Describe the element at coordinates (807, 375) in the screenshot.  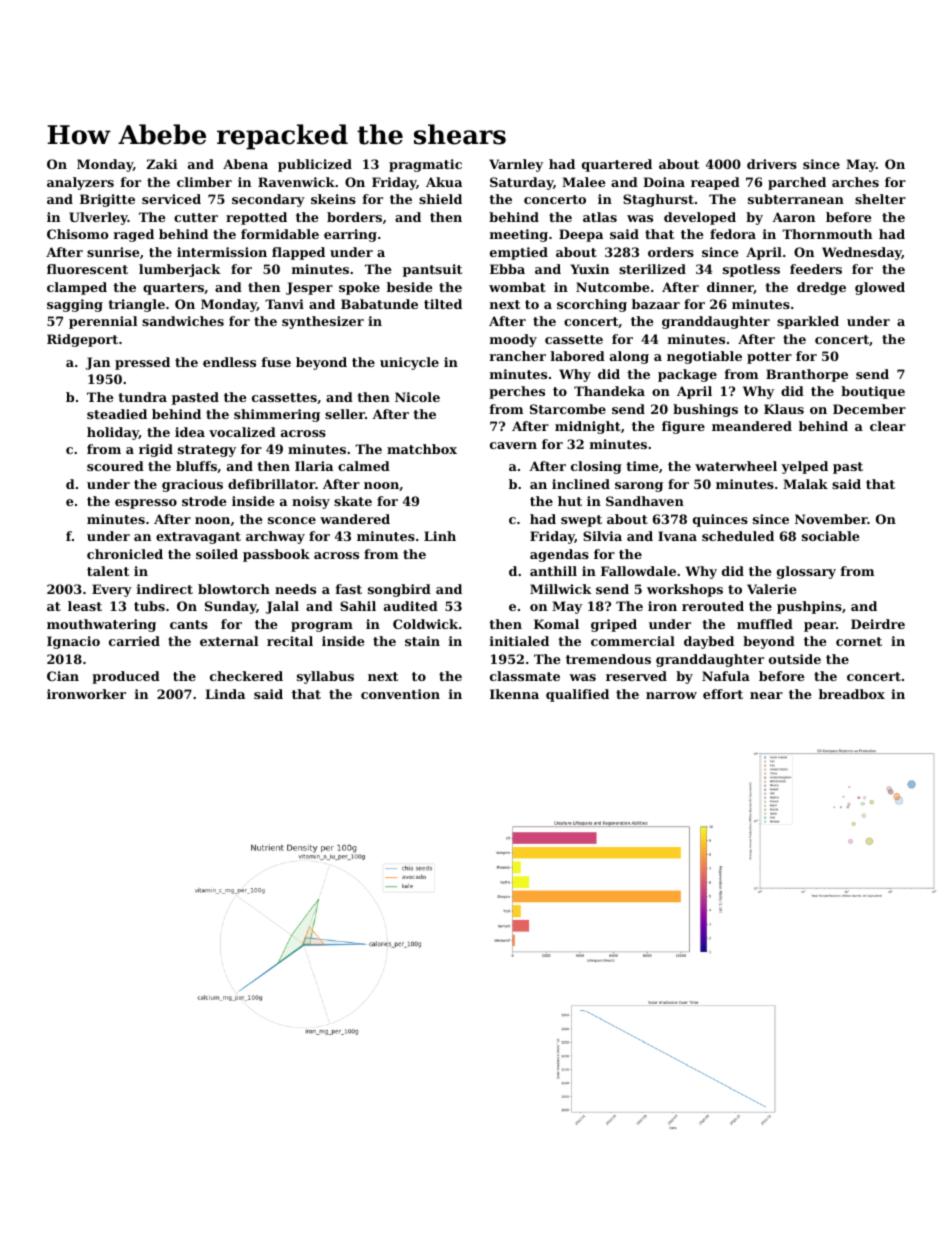
I see `Branthorpe` at that location.
